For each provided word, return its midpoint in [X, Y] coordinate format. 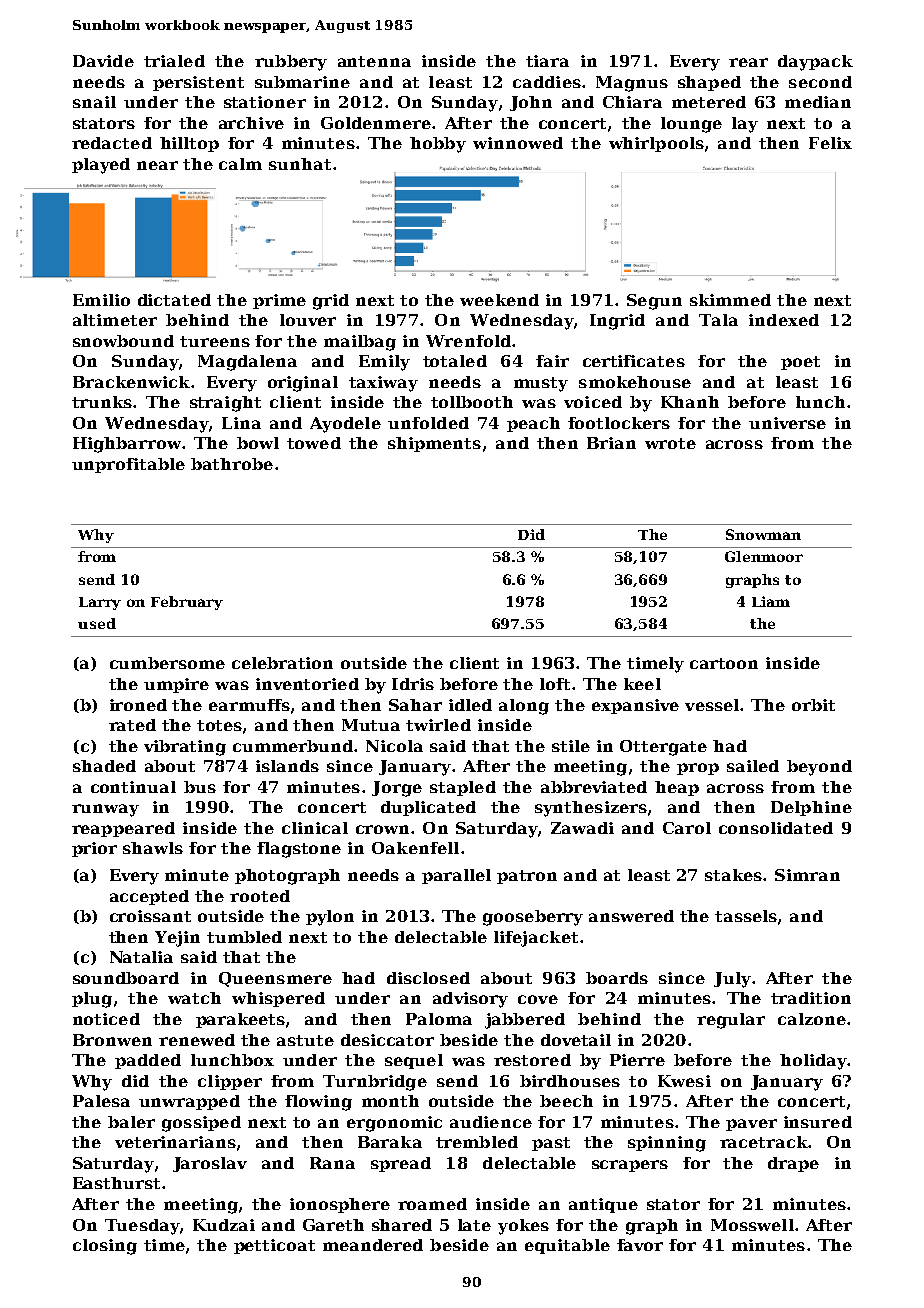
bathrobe [232, 464]
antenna [374, 61]
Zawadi [582, 828]
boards [617, 978]
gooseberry [533, 918]
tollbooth [472, 402]
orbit [813, 705]
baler [131, 1122]
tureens [215, 341]
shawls [153, 848]
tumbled [244, 937]
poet [800, 363]
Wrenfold [468, 341]
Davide [103, 61]
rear [748, 62]
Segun [654, 302]
